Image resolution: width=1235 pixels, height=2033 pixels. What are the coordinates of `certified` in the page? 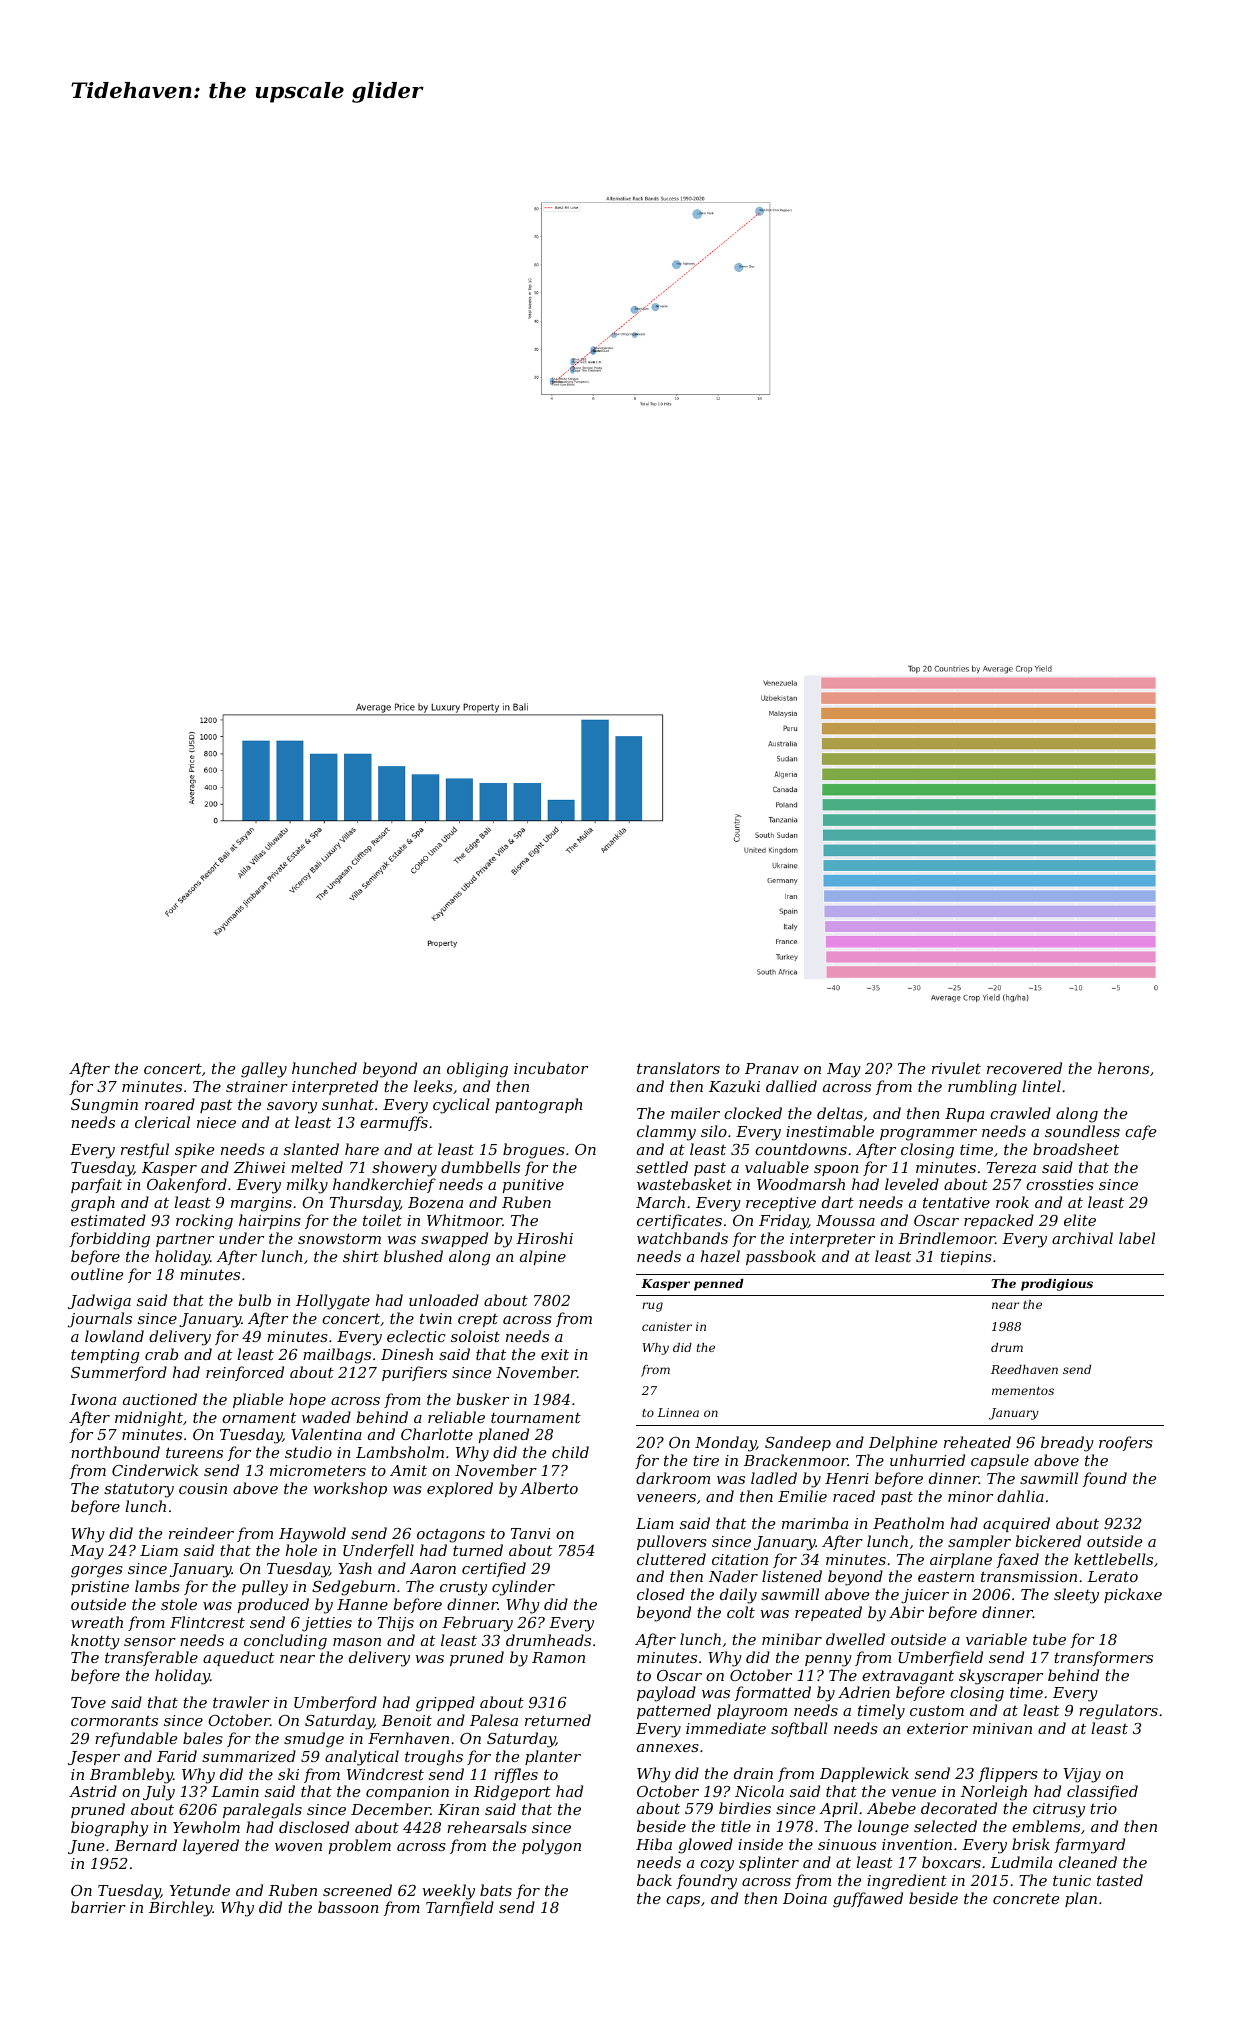 It's located at (494, 1569).
